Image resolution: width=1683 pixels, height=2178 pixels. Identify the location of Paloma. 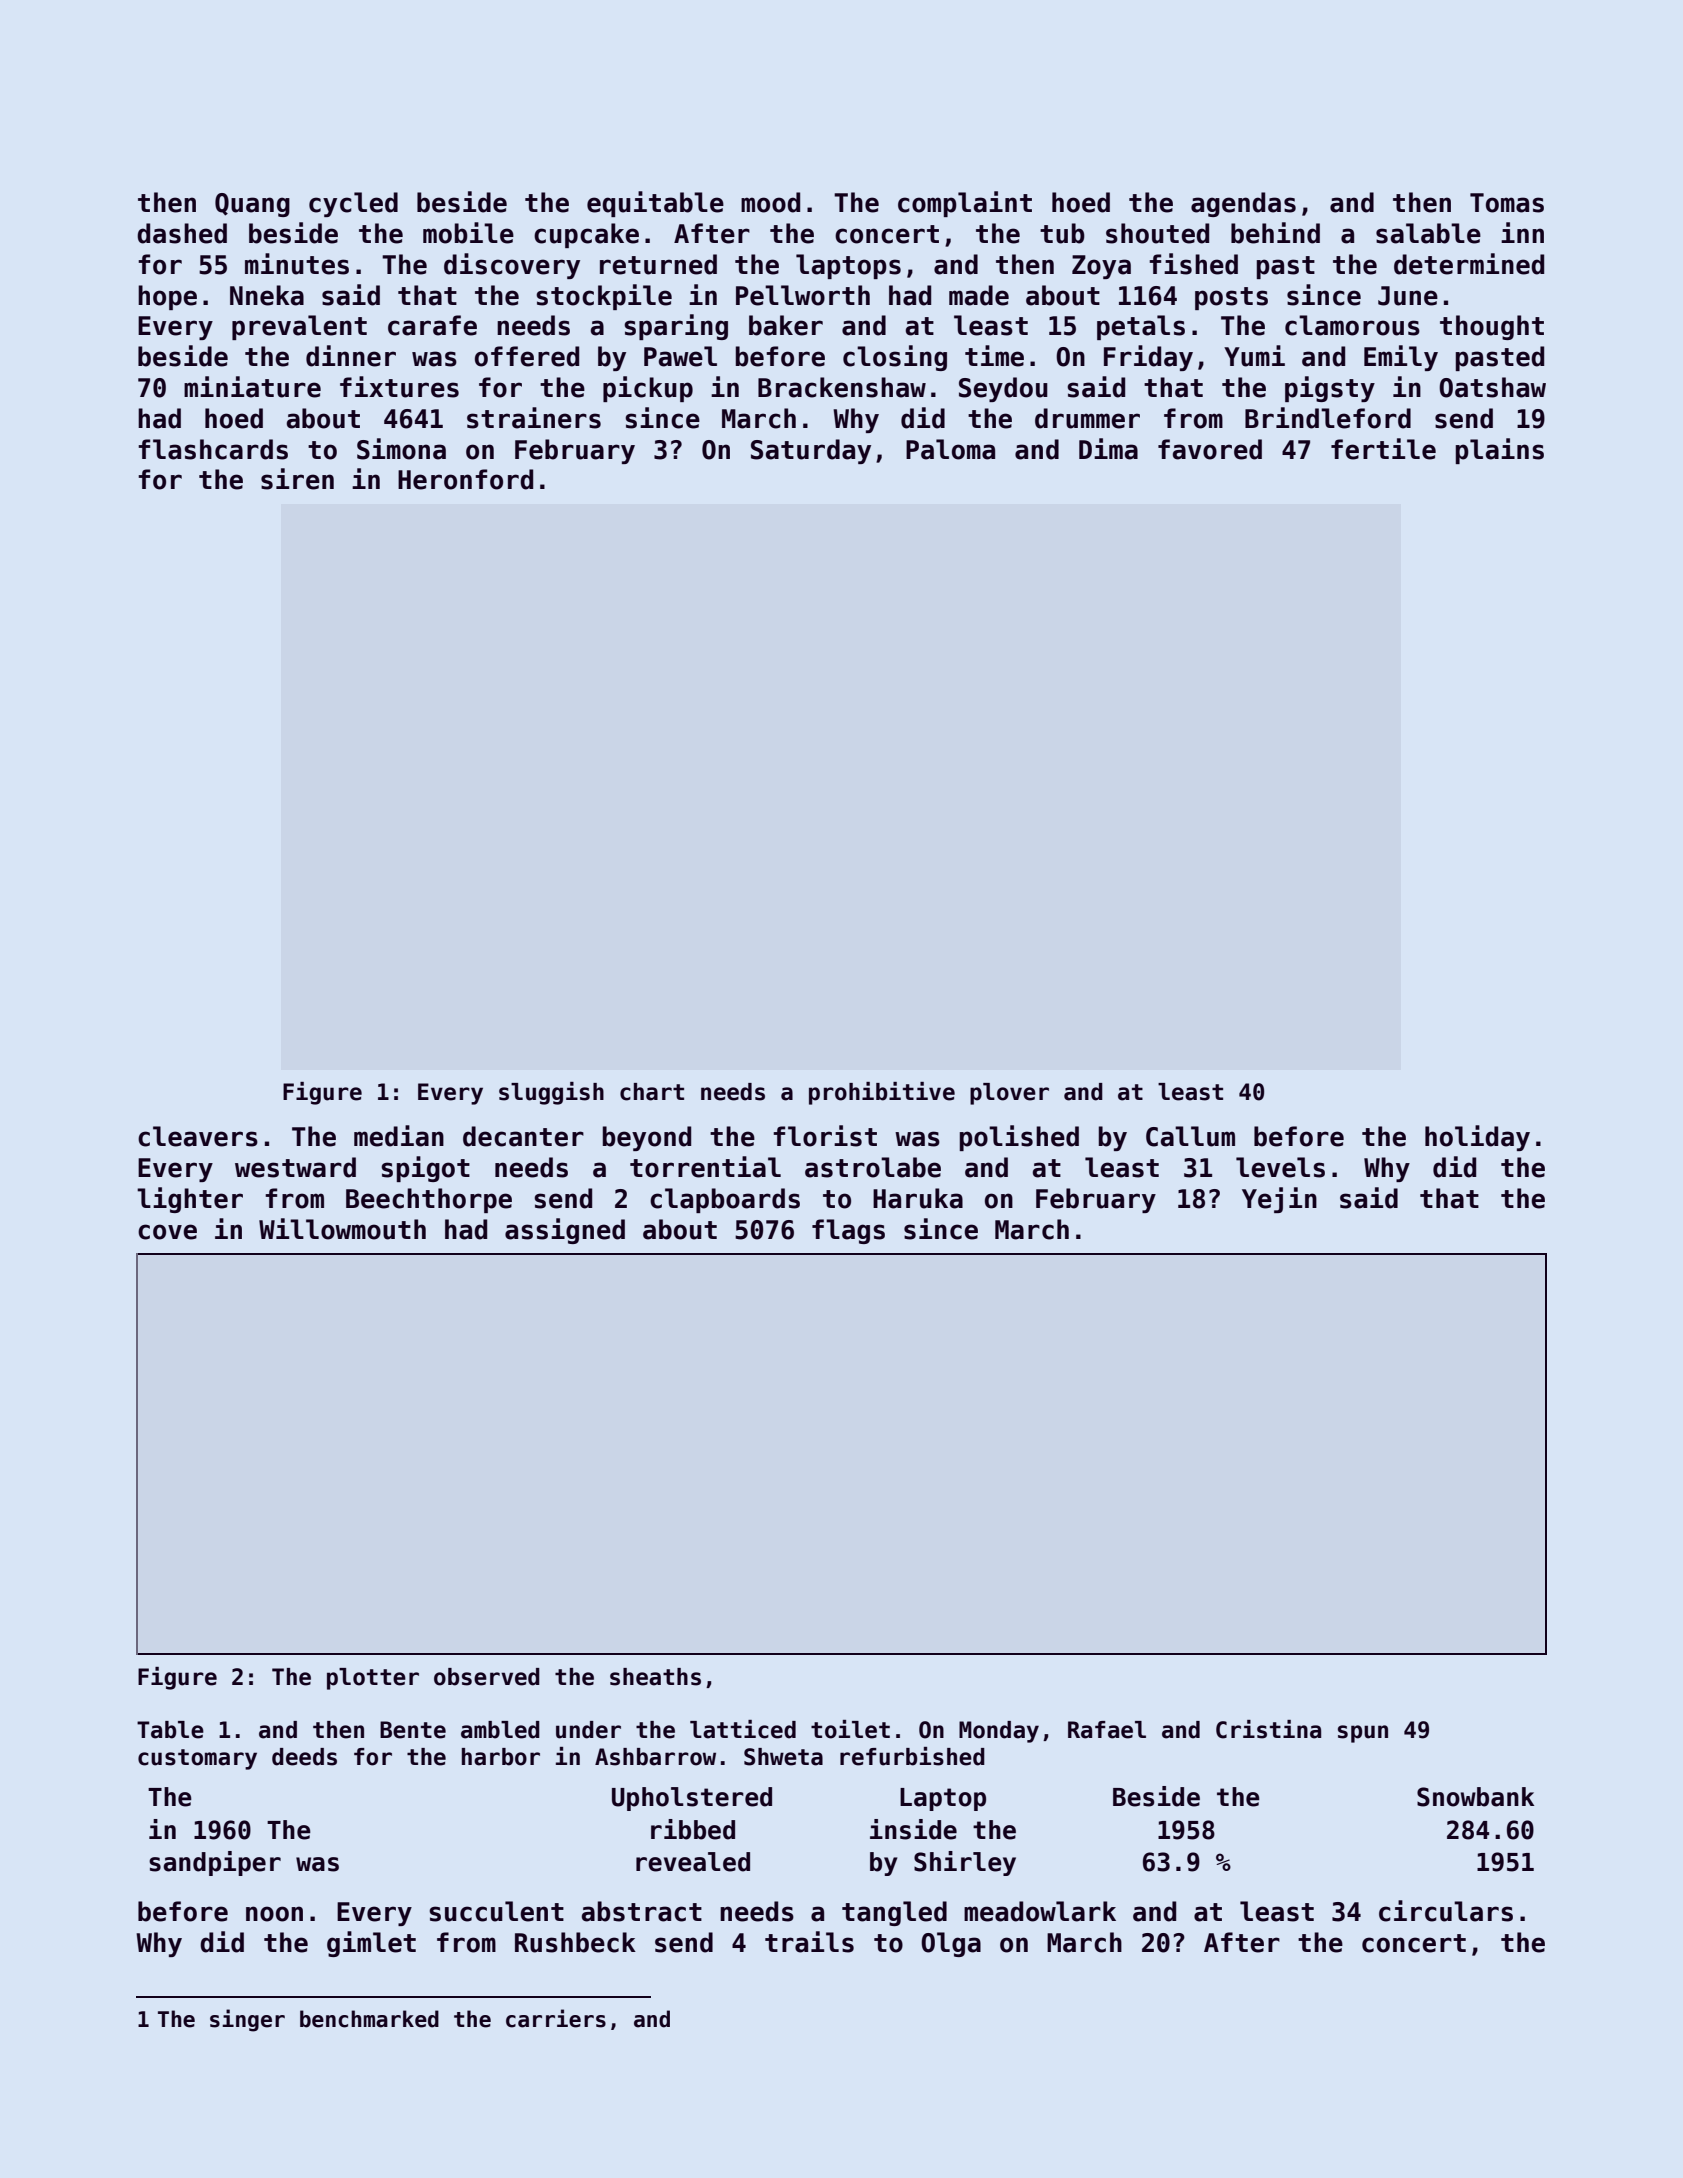
(950, 449).
